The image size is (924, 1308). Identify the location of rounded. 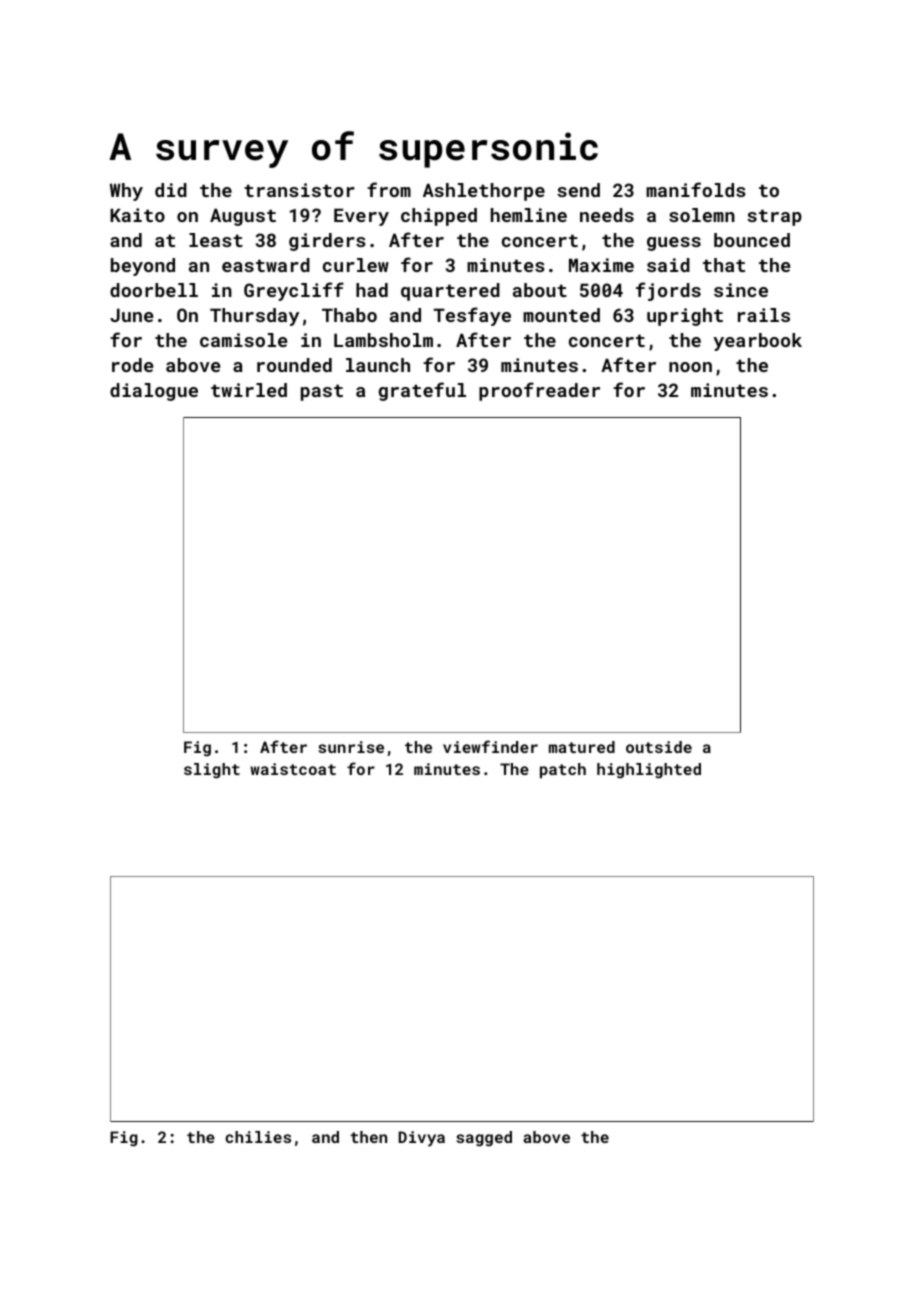
(294, 365).
